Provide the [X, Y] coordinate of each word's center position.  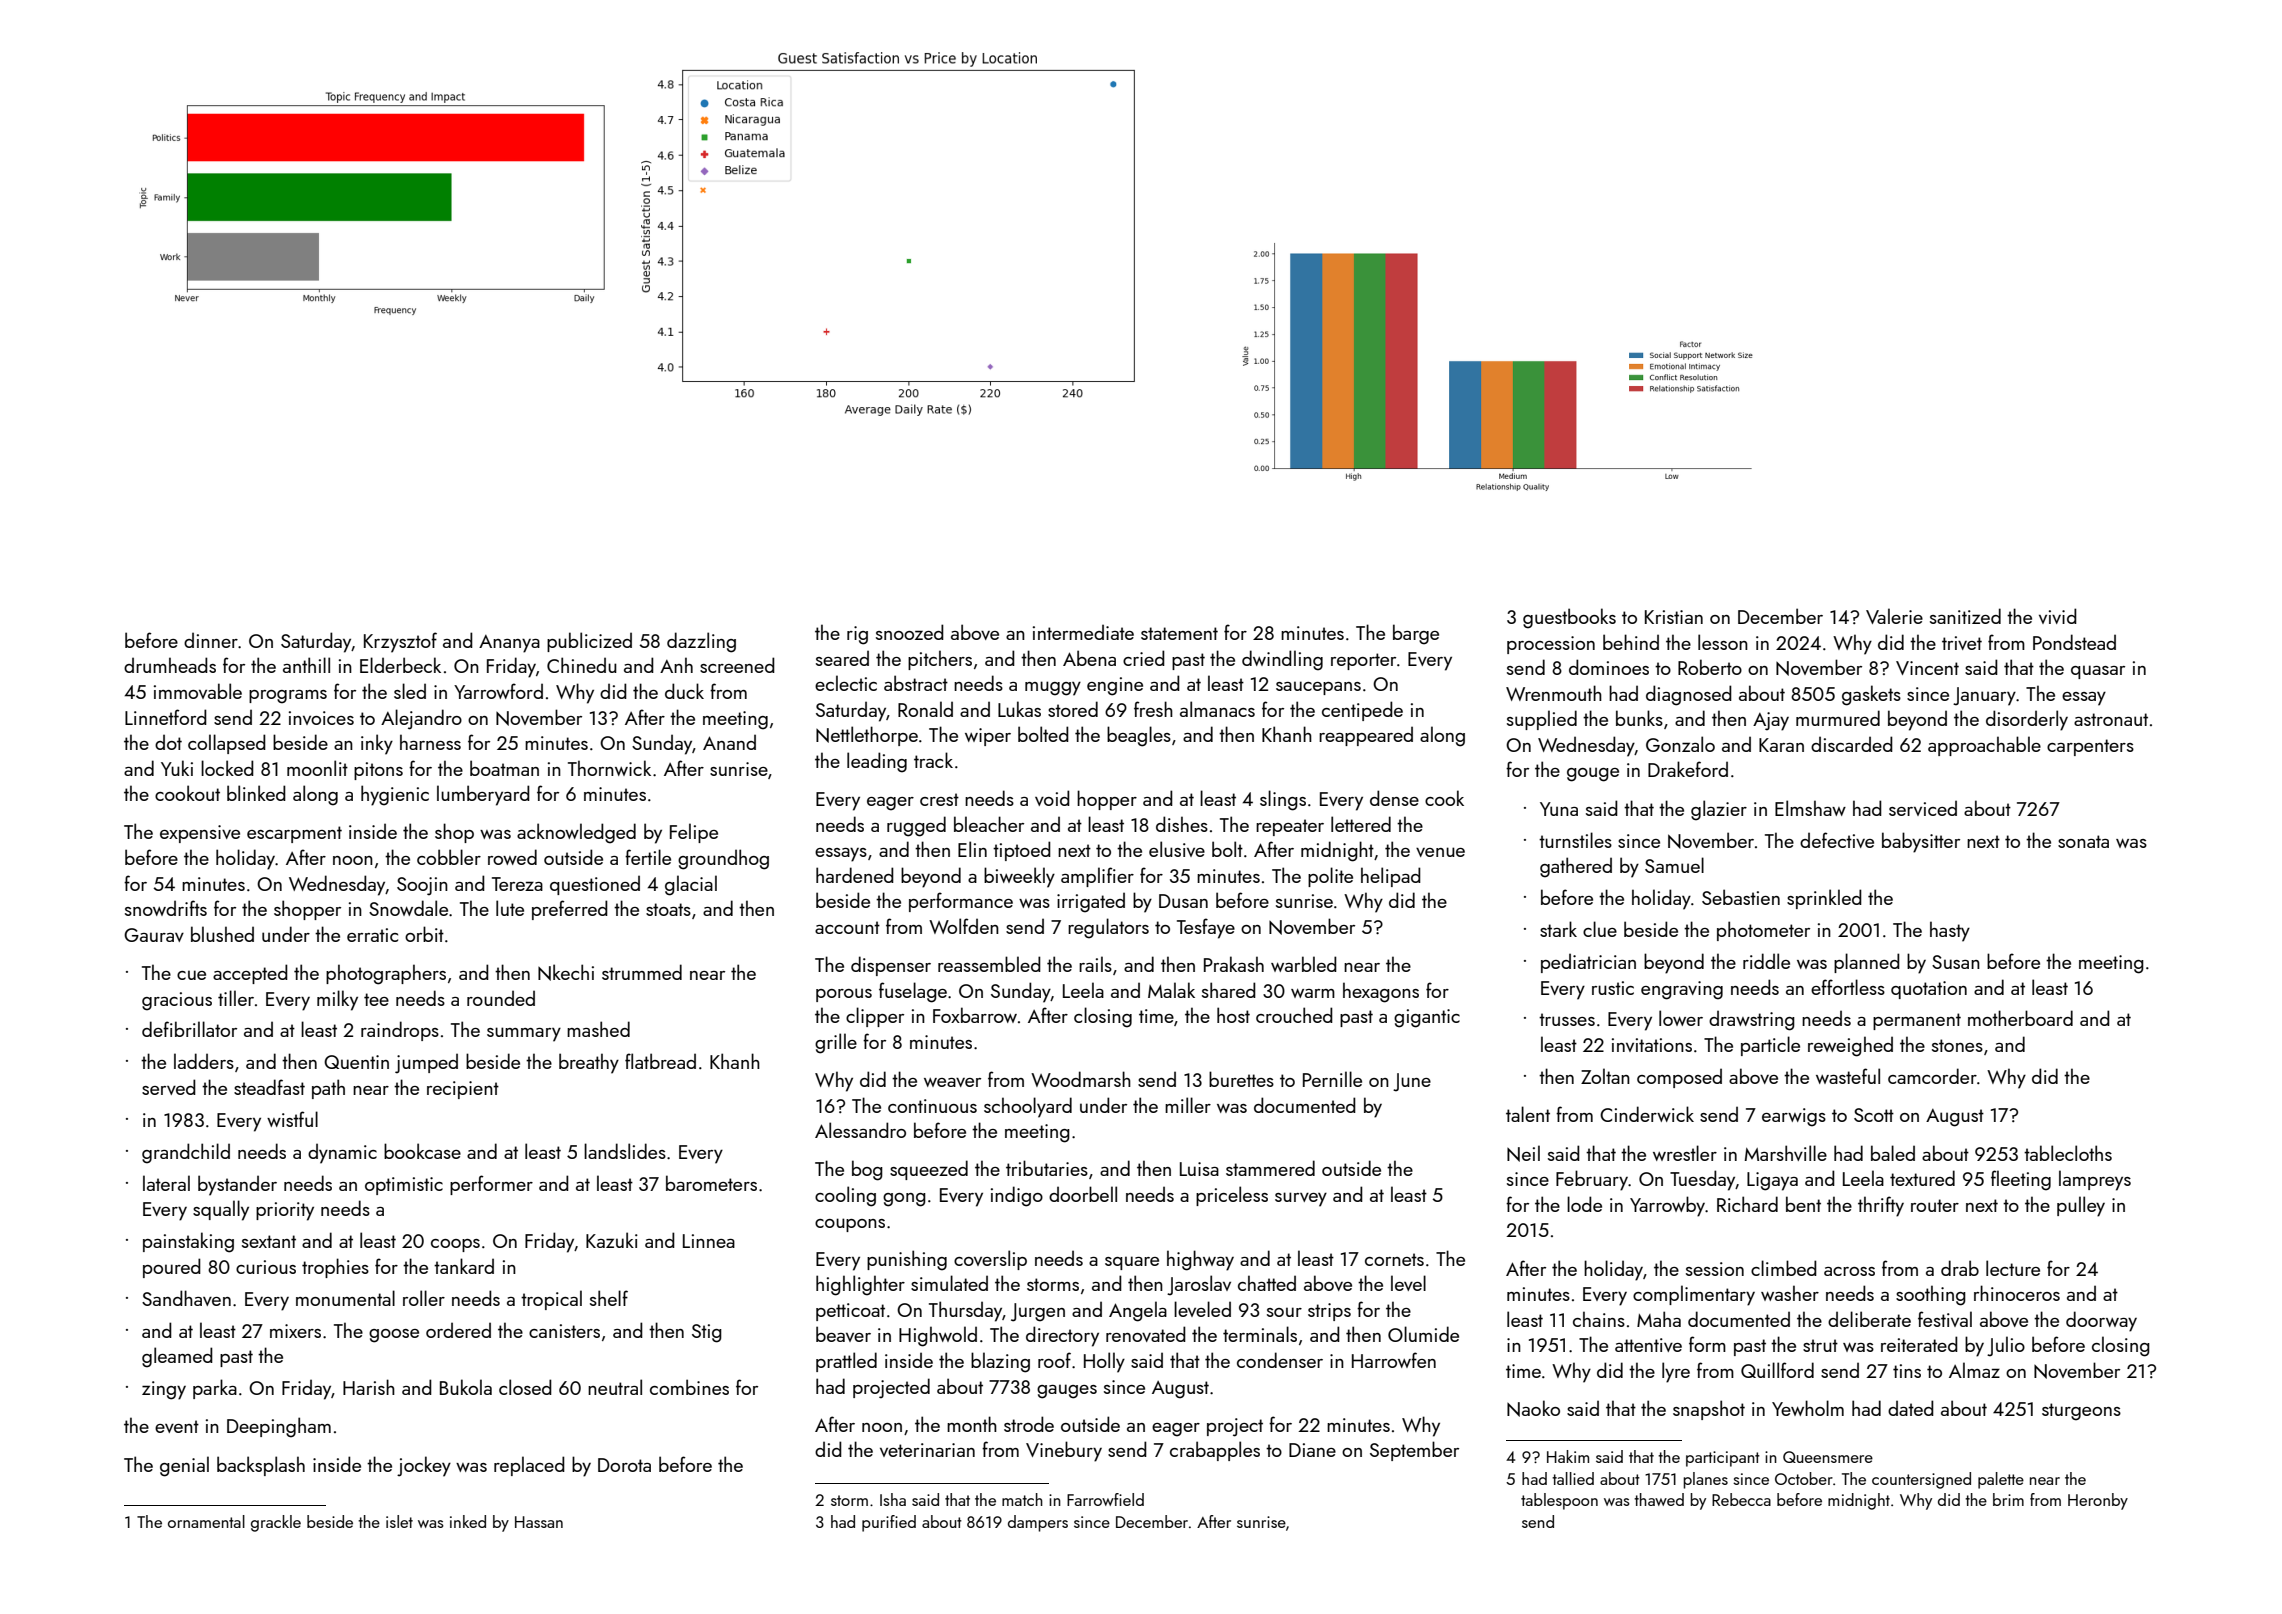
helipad [1391, 877]
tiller [236, 998]
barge [1416, 634]
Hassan [539, 1522]
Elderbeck [400, 665]
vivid [2058, 616]
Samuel [1674, 865]
